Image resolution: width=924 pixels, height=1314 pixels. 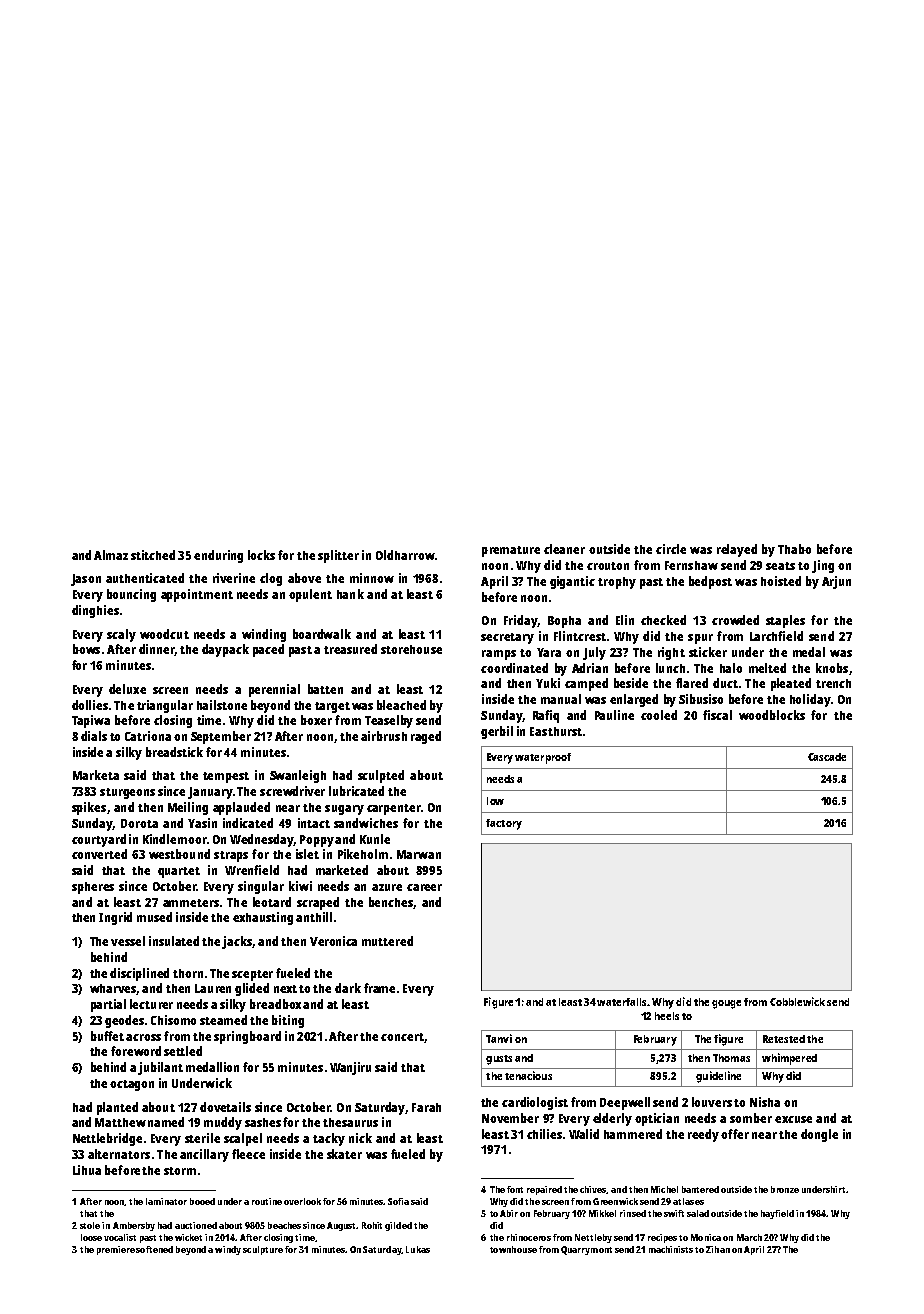 I want to click on Thabo, so click(x=794, y=549).
